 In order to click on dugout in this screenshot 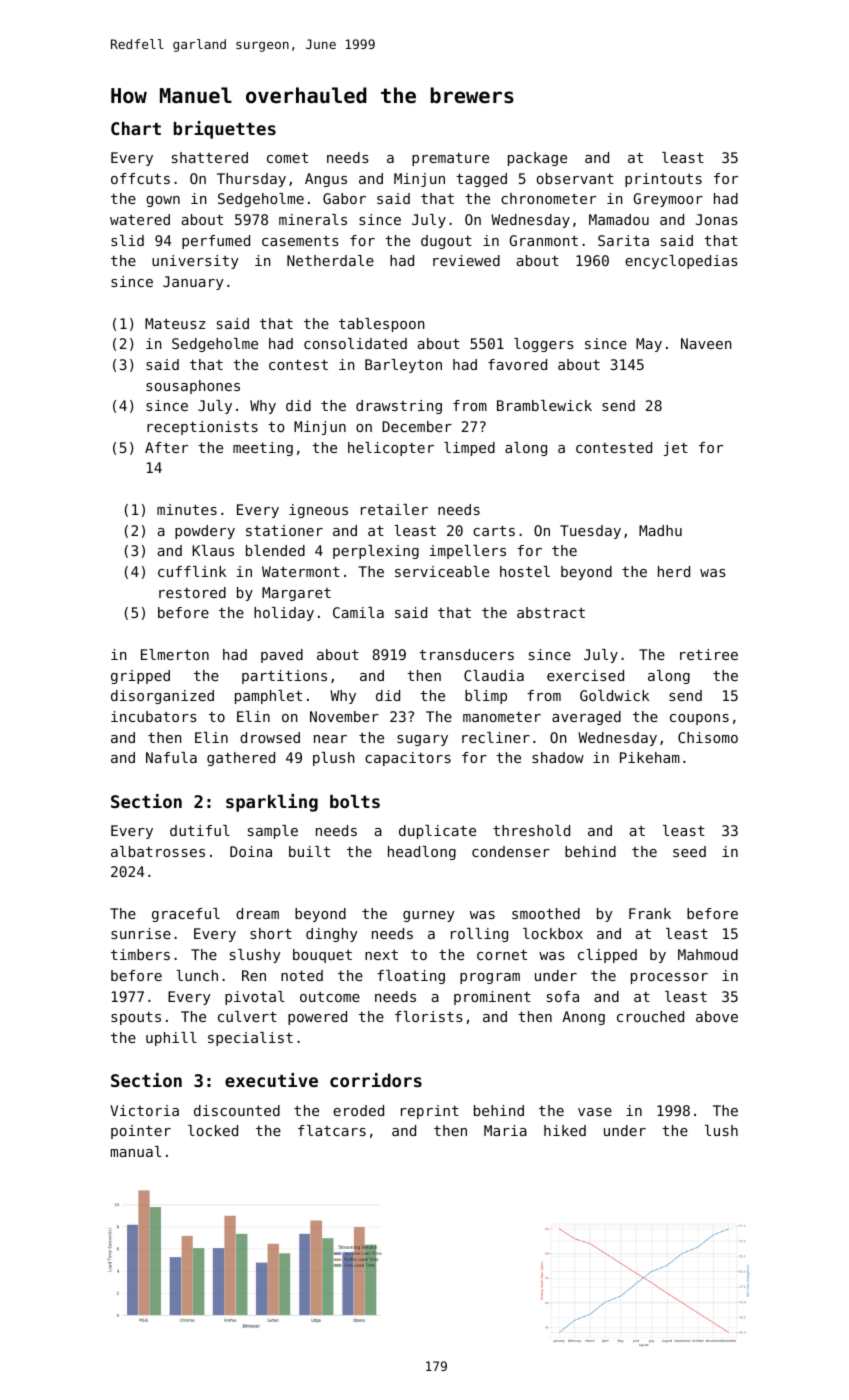, I will do `click(446, 242)`.
